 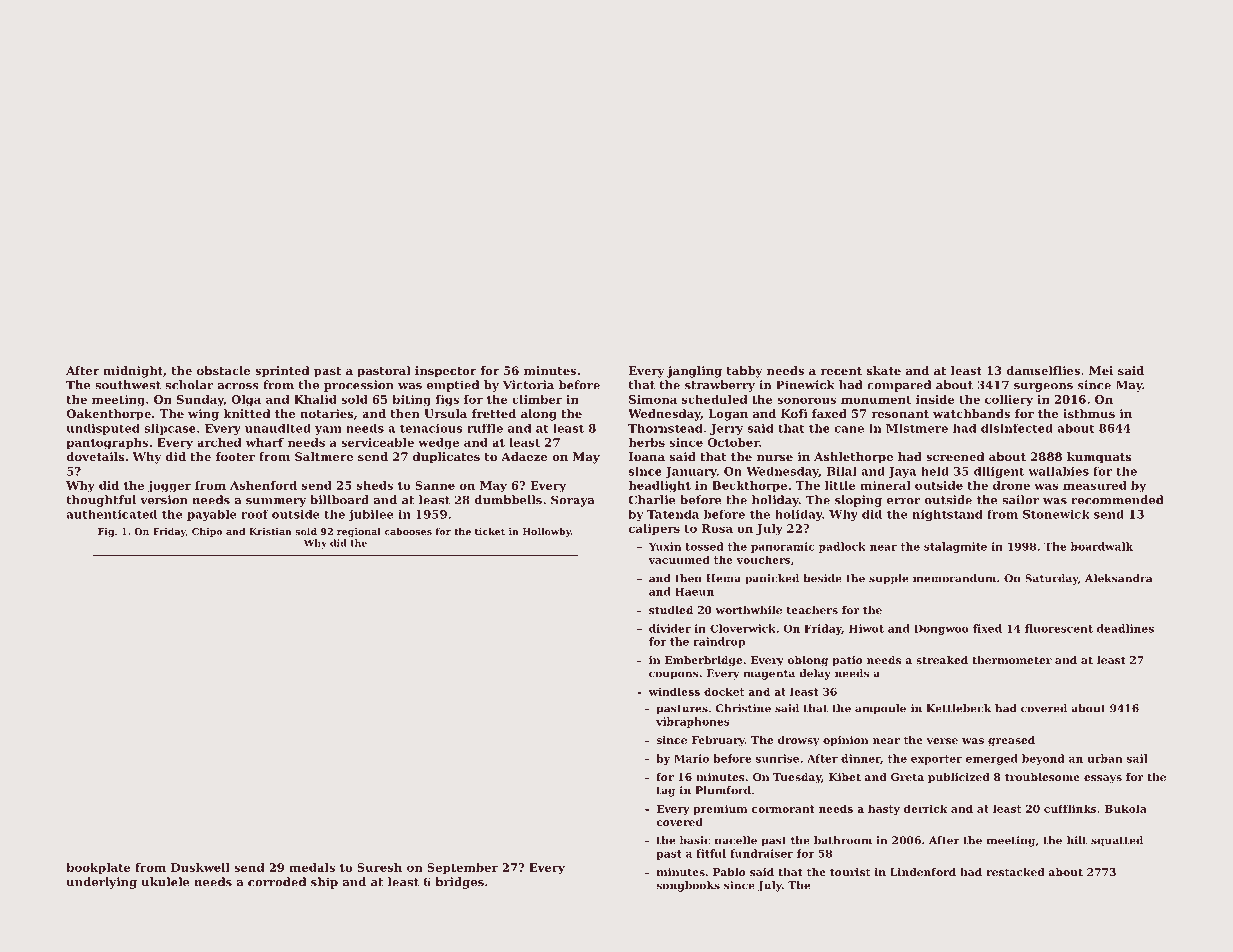 I want to click on Saturday, so click(x=1051, y=579).
